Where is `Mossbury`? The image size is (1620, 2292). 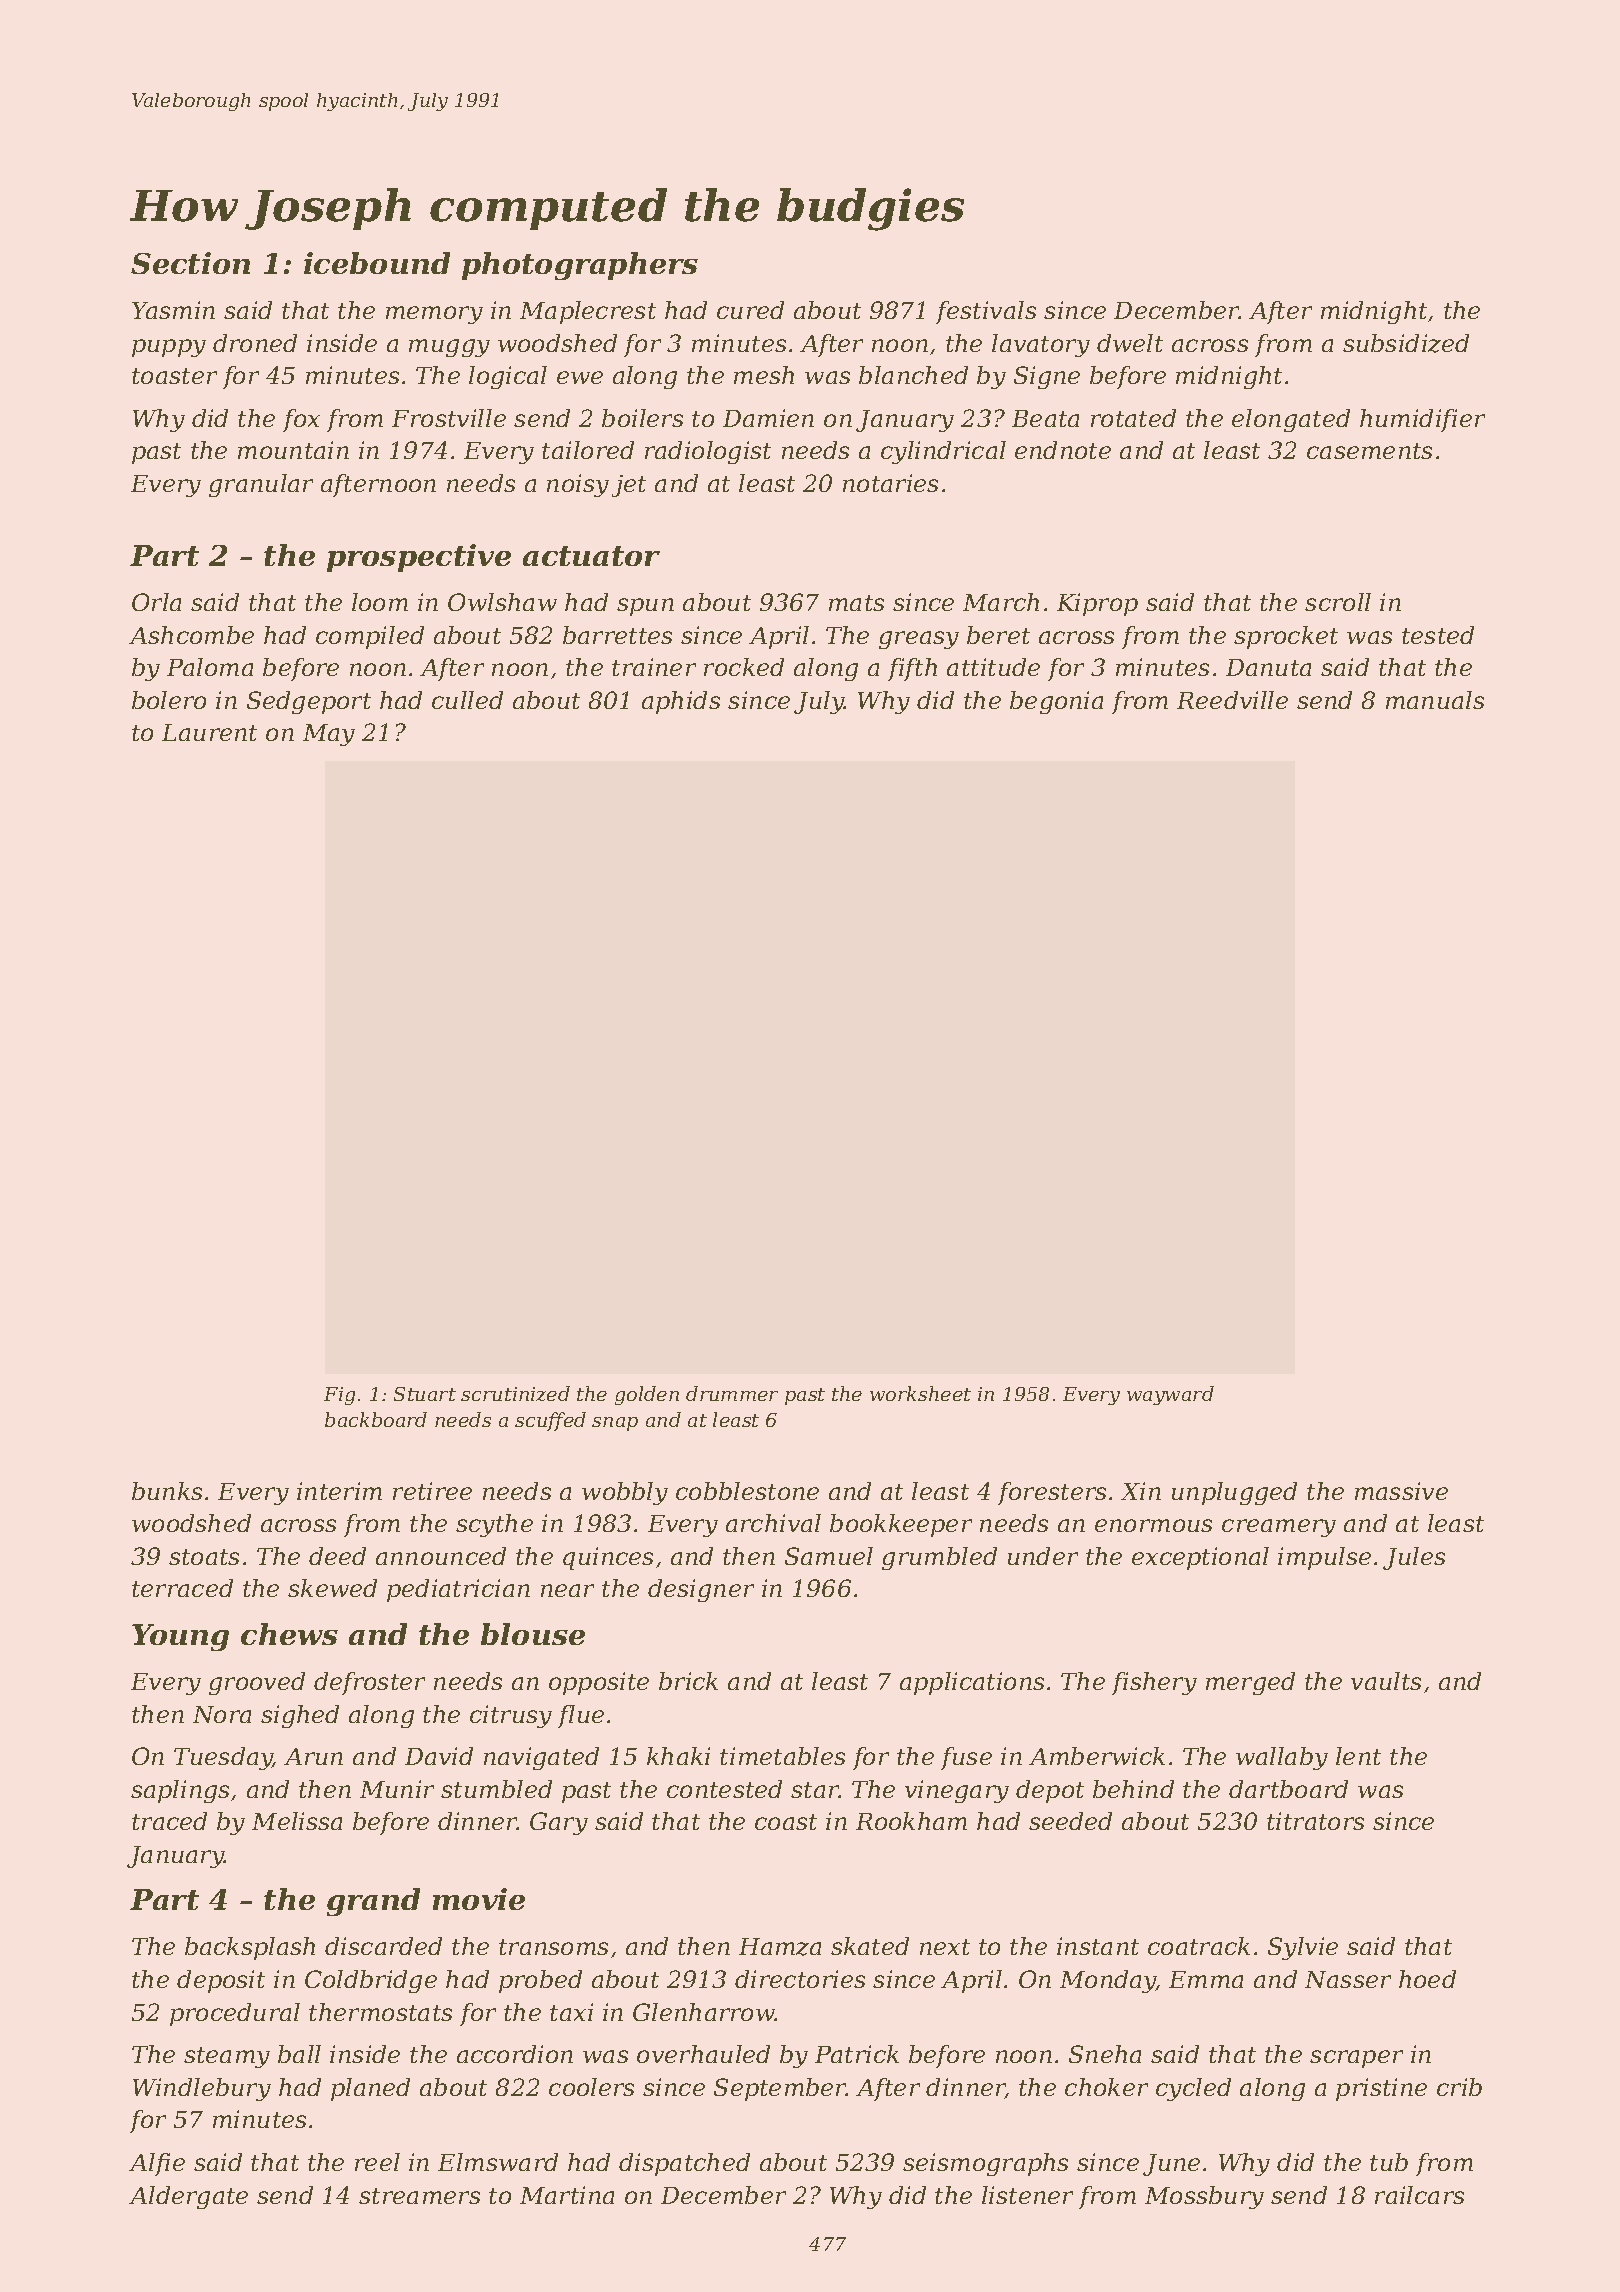
Mossbury is located at coordinates (1204, 2197).
